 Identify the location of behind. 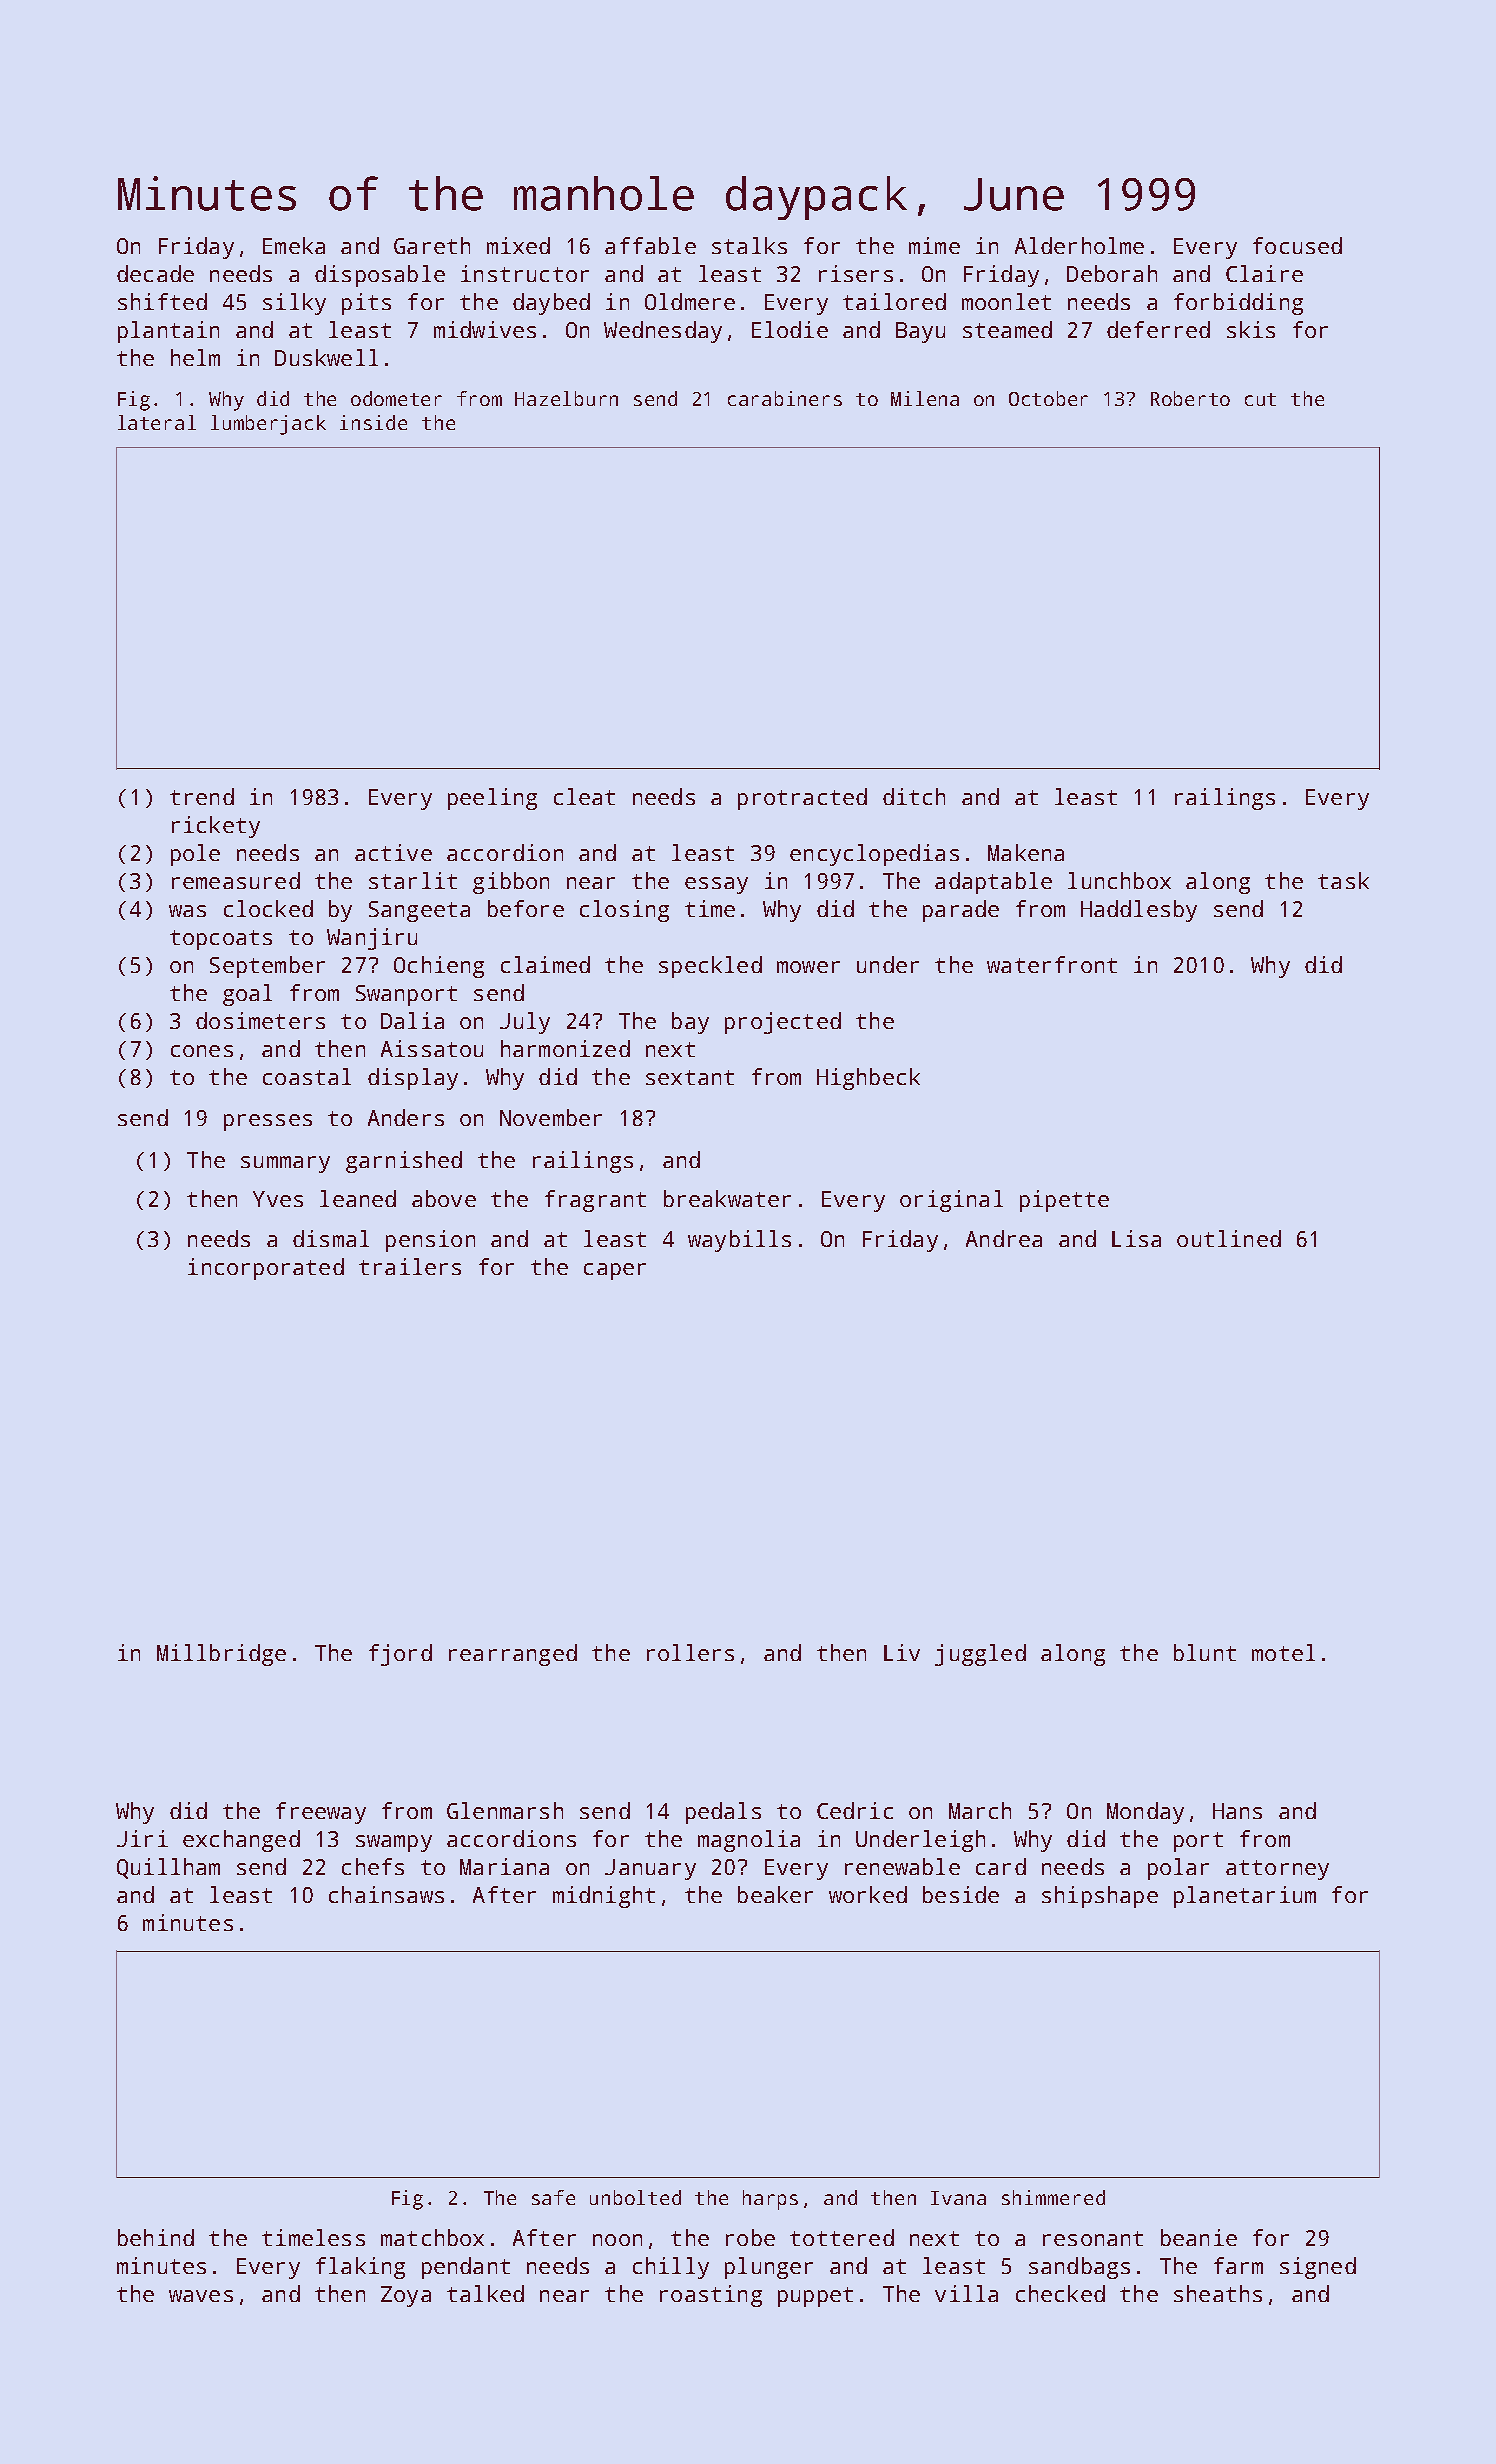
(156, 2237).
